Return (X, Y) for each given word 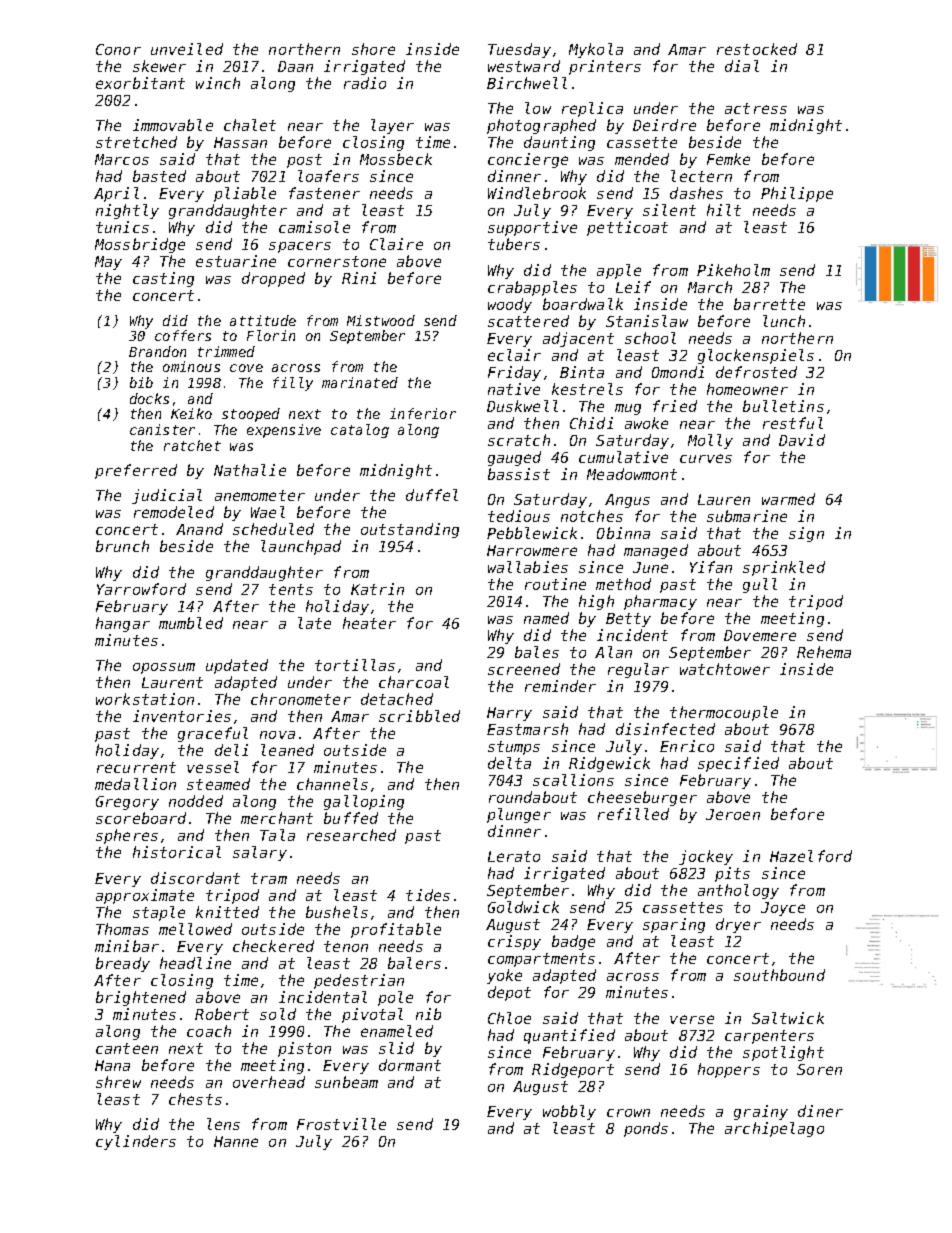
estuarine (236, 261)
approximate (145, 896)
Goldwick (523, 907)
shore (373, 49)
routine (555, 584)
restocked (757, 49)
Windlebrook (537, 193)
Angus (627, 501)
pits (732, 874)
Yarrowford (141, 589)
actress (756, 108)
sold (278, 1014)
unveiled (187, 49)
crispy (514, 942)
